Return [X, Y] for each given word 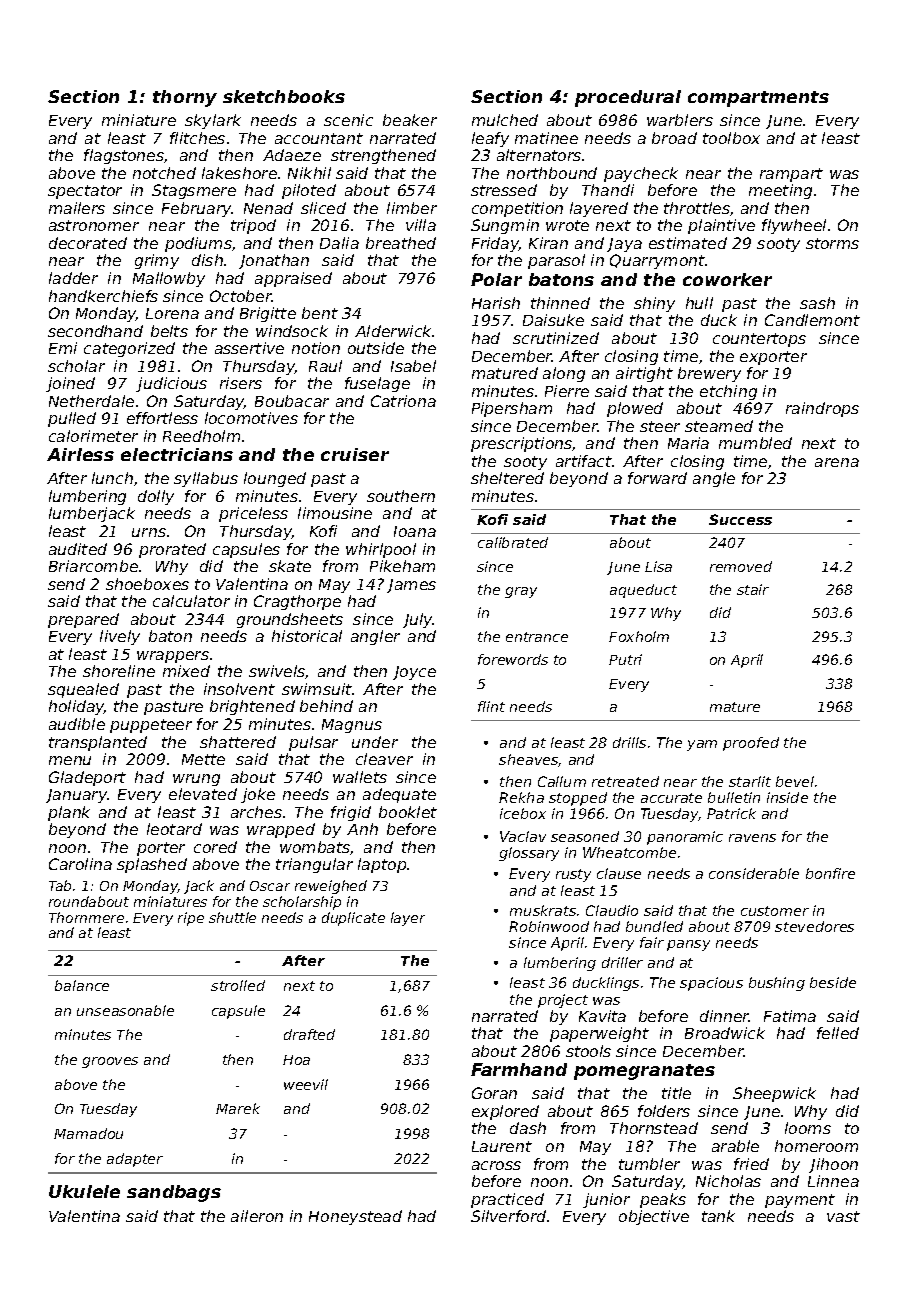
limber [412, 208]
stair [753, 589]
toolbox [731, 138]
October [241, 296]
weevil [306, 1084]
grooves [110, 1062]
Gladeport [87, 778]
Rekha [521, 797]
